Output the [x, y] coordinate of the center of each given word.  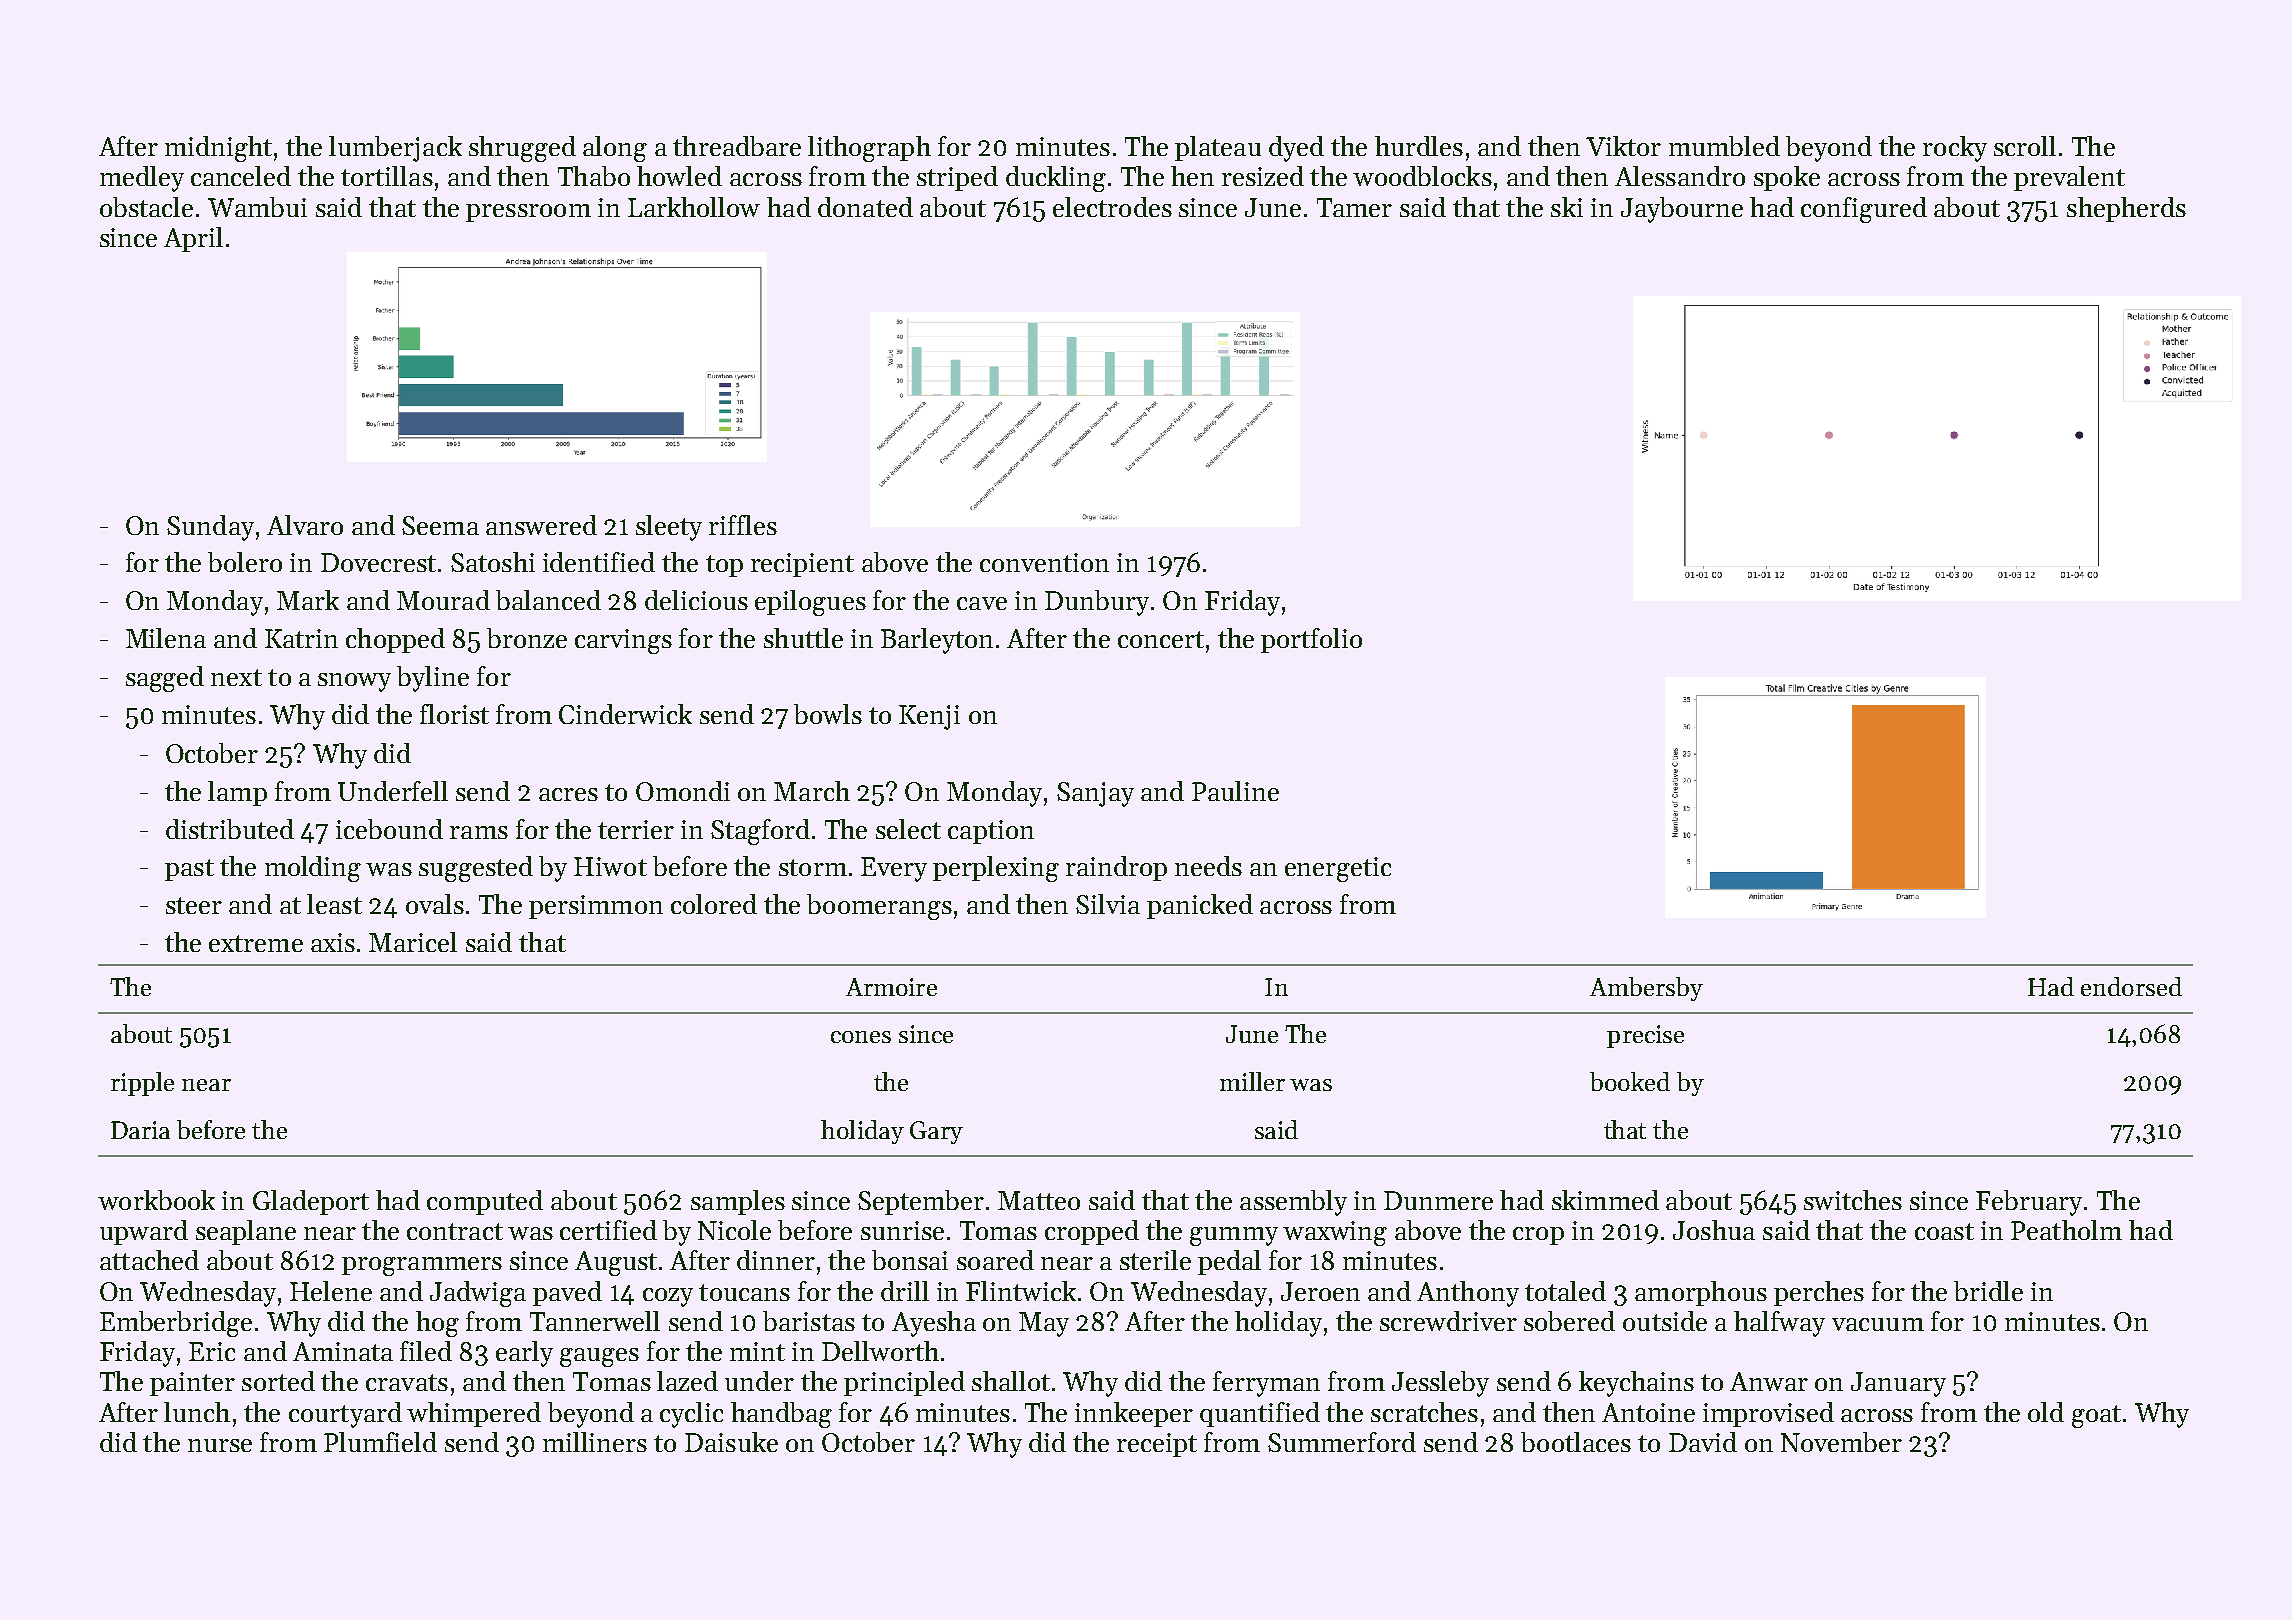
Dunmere [1438, 1200]
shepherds [2126, 209]
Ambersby [1646, 989]
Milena [166, 638]
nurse [220, 1445]
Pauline [1235, 791]
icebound [389, 829]
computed [485, 1202]
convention [1044, 562]
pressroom [528, 213]
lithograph [869, 149]
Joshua [1714, 1230]
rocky [1955, 149]
